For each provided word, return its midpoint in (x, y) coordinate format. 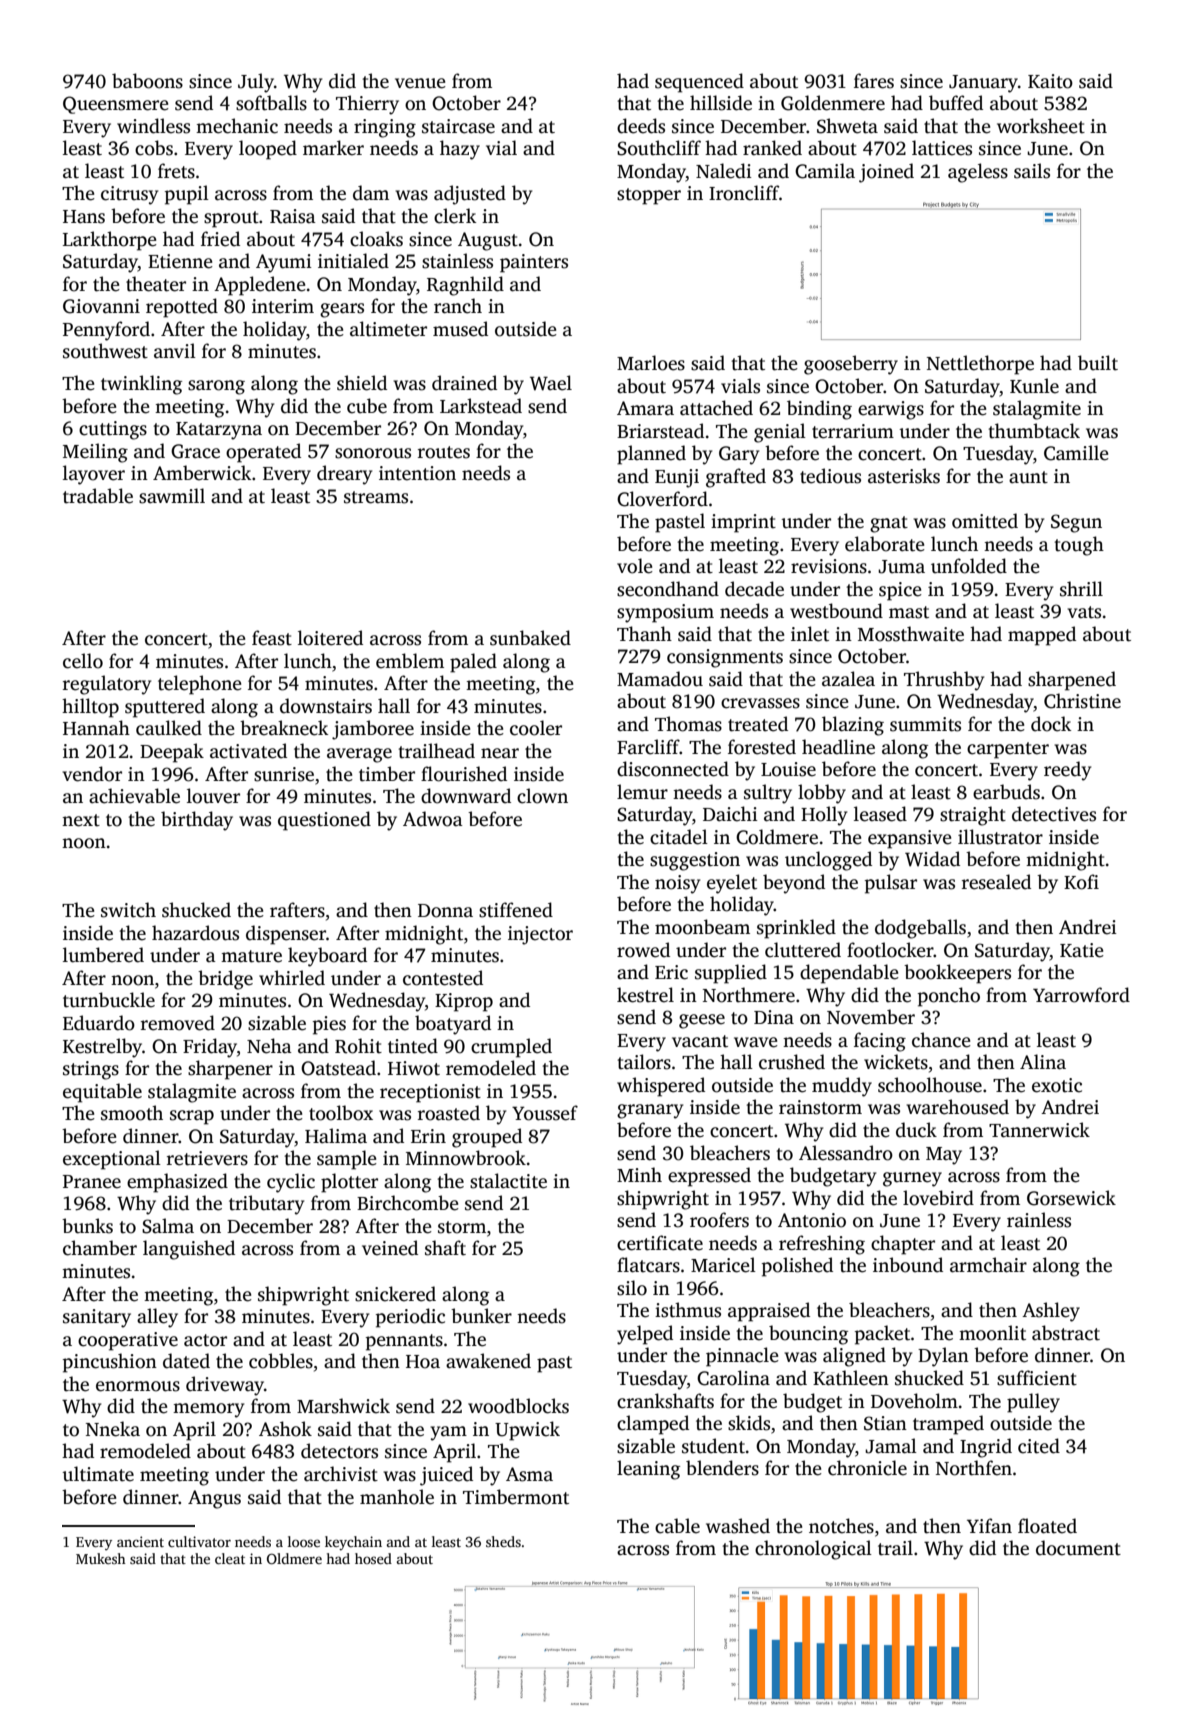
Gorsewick (1071, 1198)
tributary (266, 1205)
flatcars (648, 1265)
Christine (1082, 701)
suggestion (695, 861)
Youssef (545, 1113)
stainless (457, 261)
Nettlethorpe (980, 365)
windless (153, 126)
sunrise (284, 774)
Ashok (285, 1429)
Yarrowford (1081, 995)
